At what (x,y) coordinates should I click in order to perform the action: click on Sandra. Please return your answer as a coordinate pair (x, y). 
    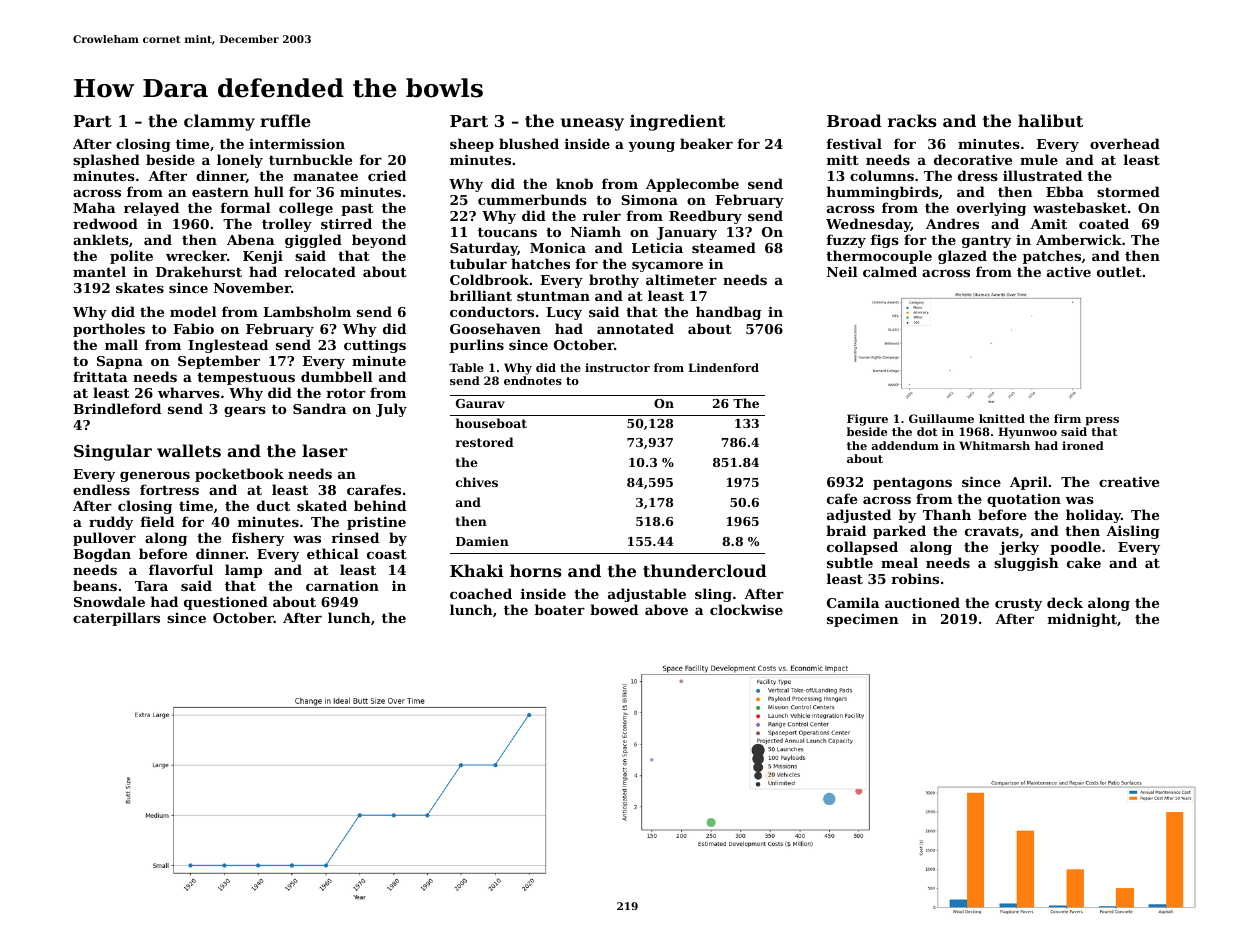
    Looking at the image, I should click on (319, 408).
